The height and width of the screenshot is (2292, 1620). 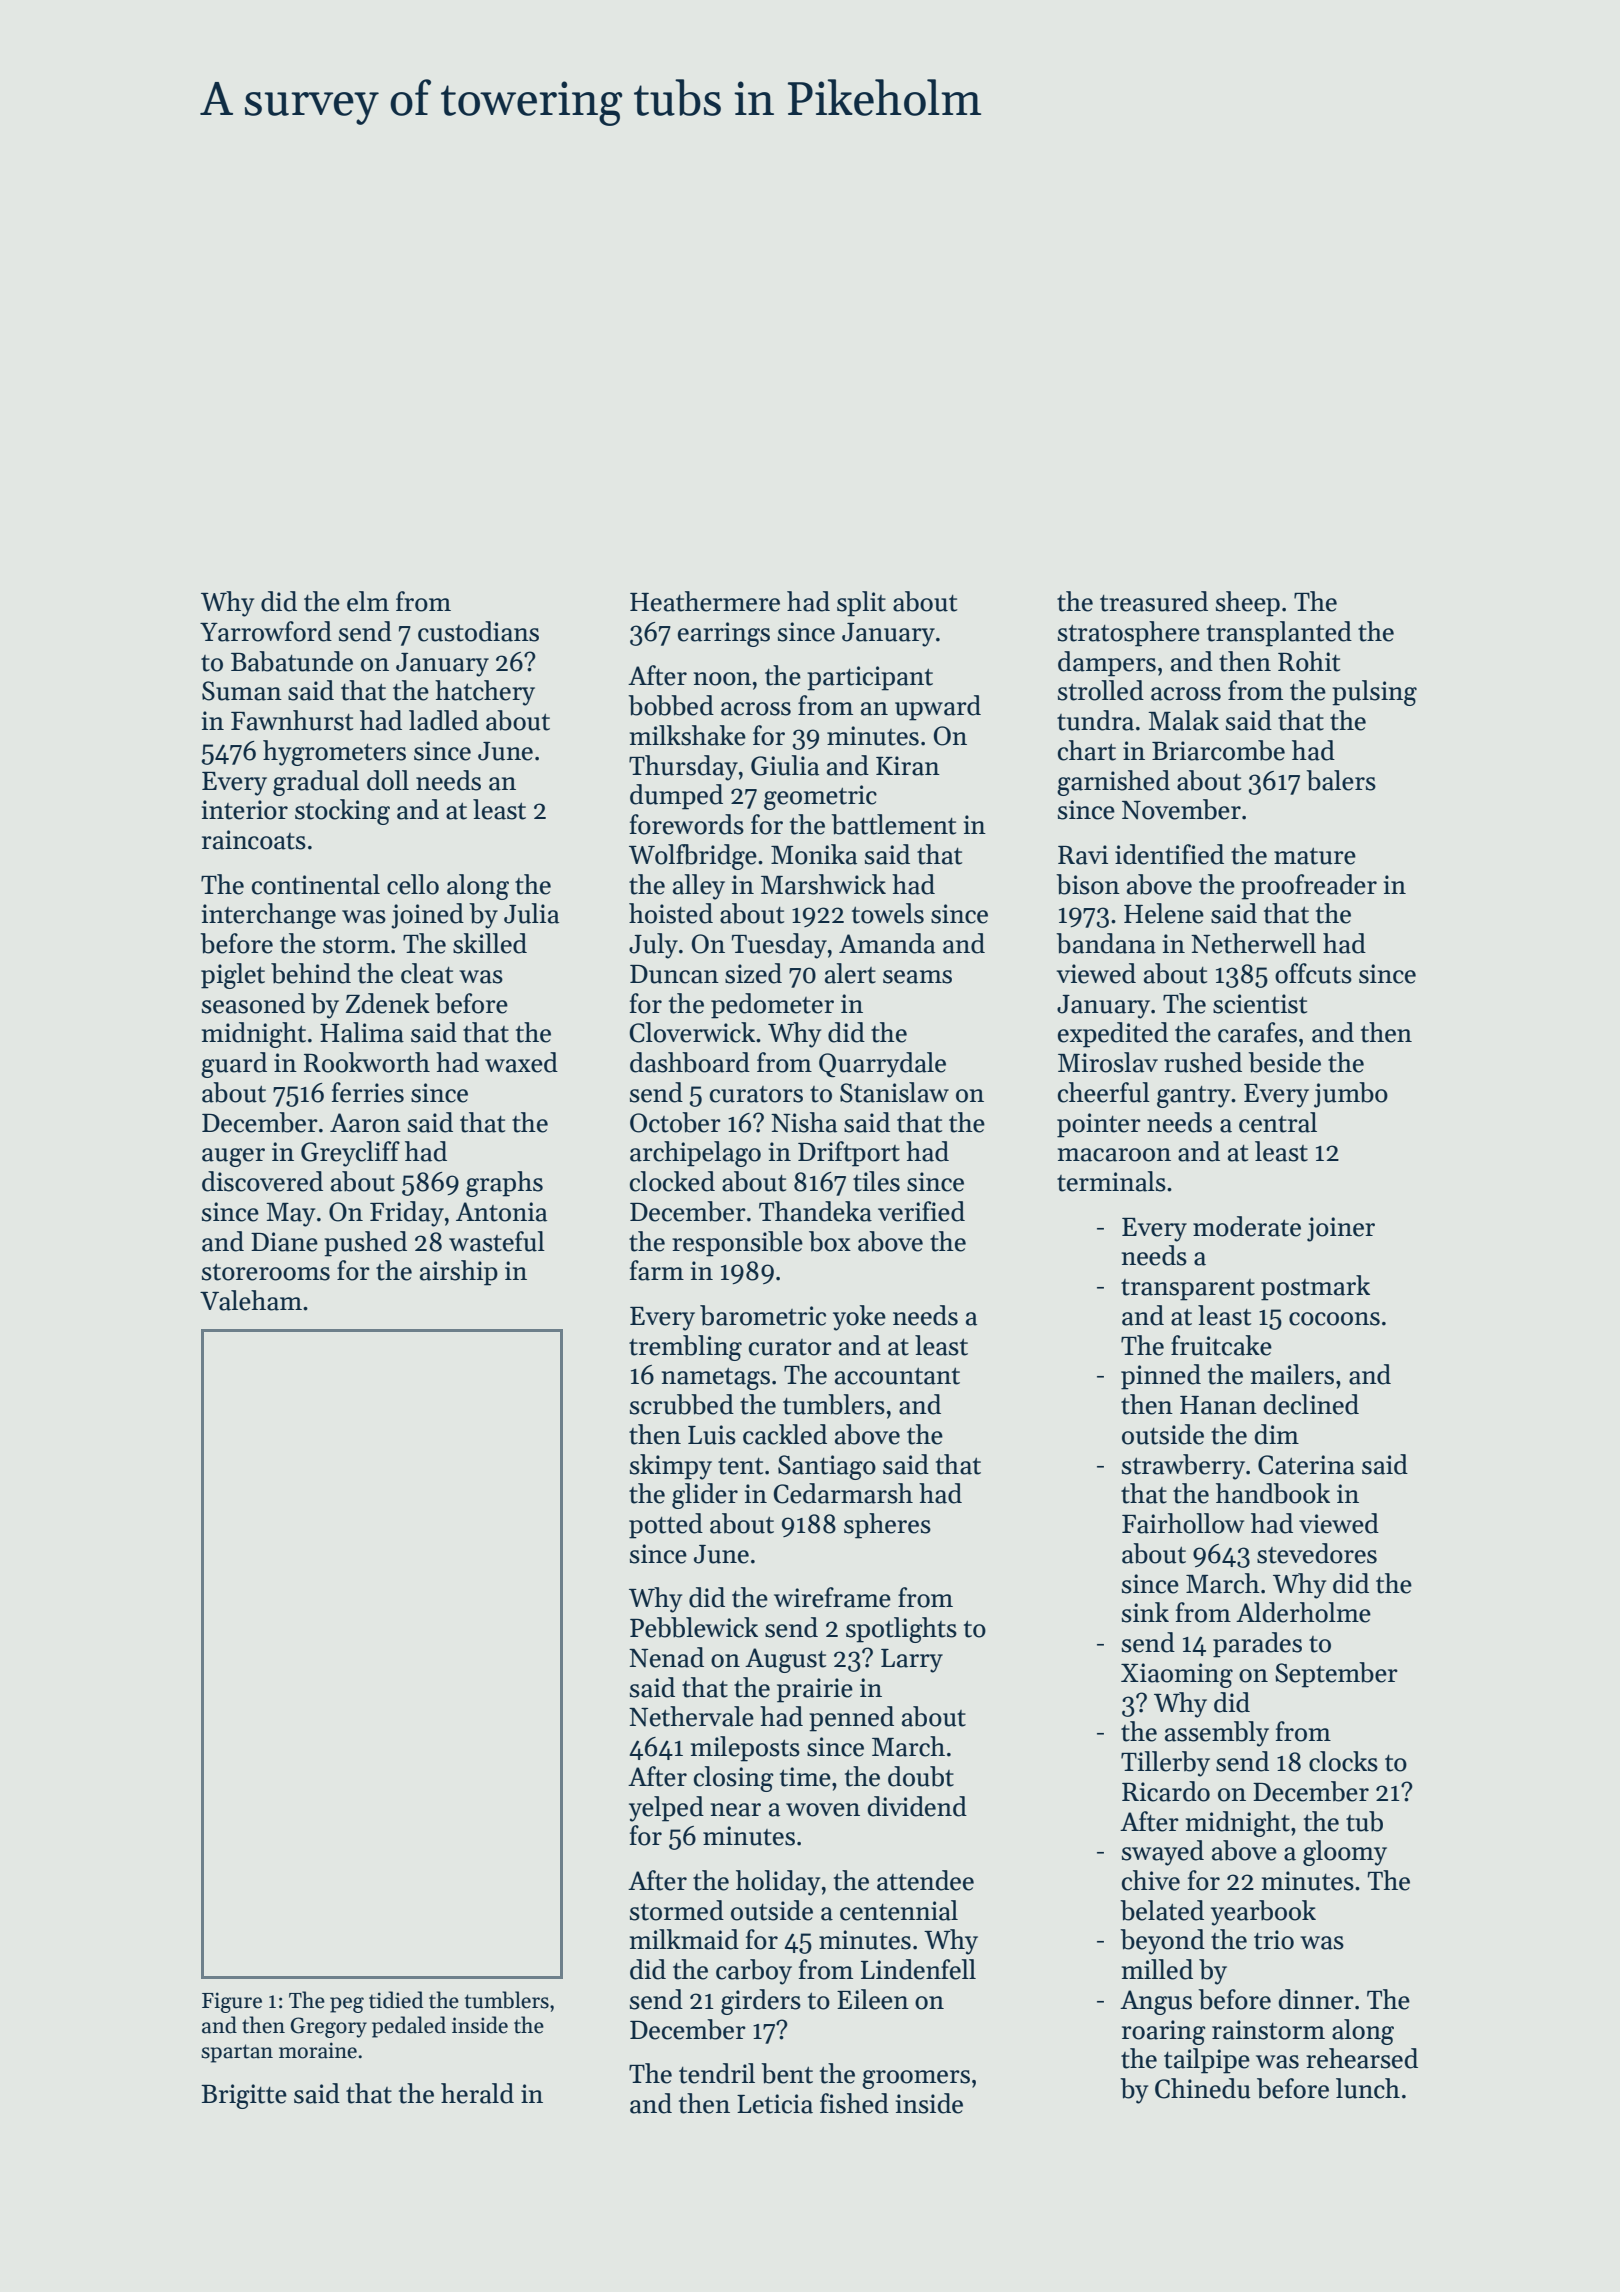 I want to click on battlement, so click(x=893, y=824).
